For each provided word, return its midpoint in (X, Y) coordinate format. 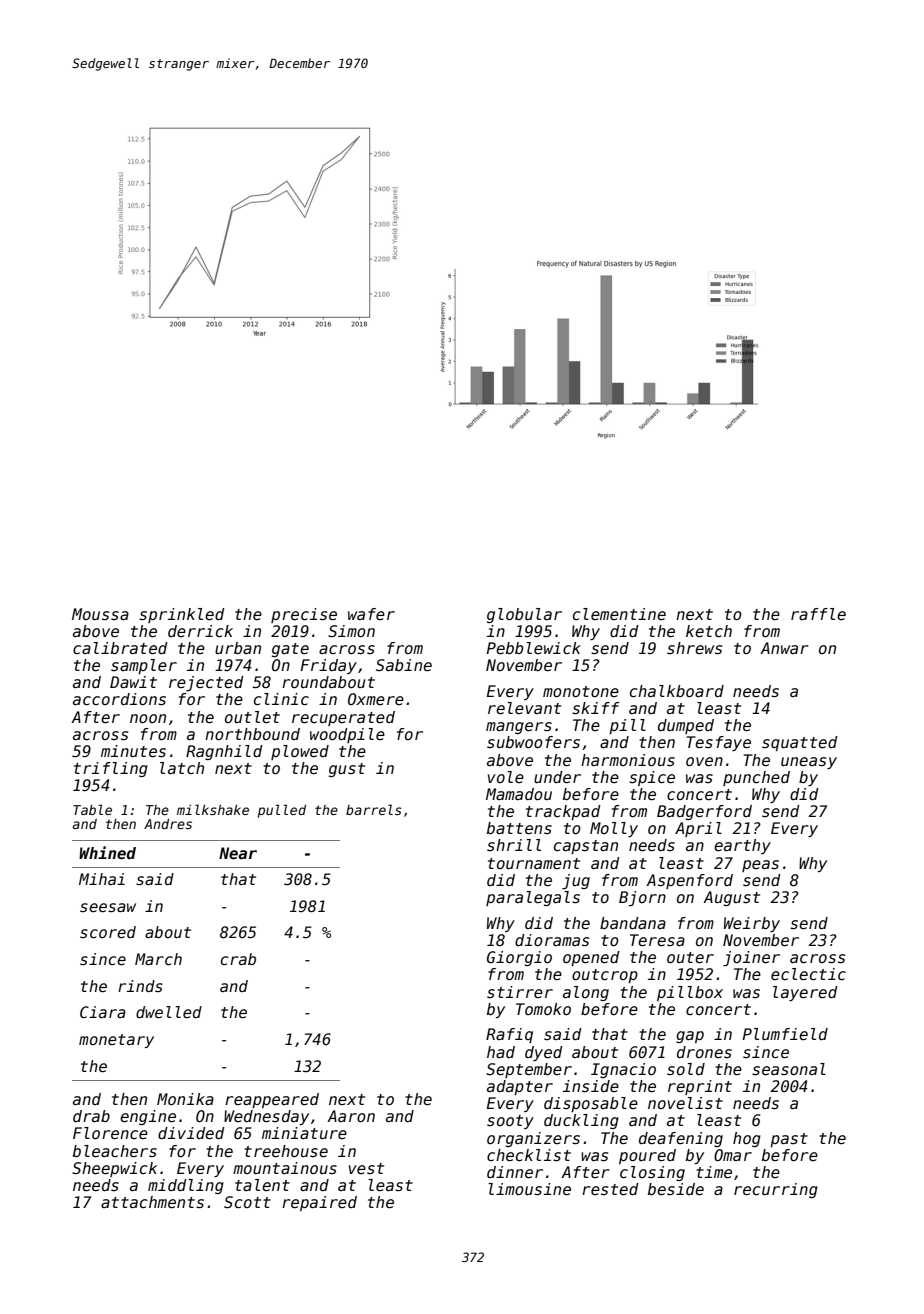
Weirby (752, 924)
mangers (519, 728)
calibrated (120, 648)
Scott (247, 1202)
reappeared (272, 1100)
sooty (510, 1122)
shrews (694, 648)
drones (704, 1052)
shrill (514, 845)
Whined (107, 852)
